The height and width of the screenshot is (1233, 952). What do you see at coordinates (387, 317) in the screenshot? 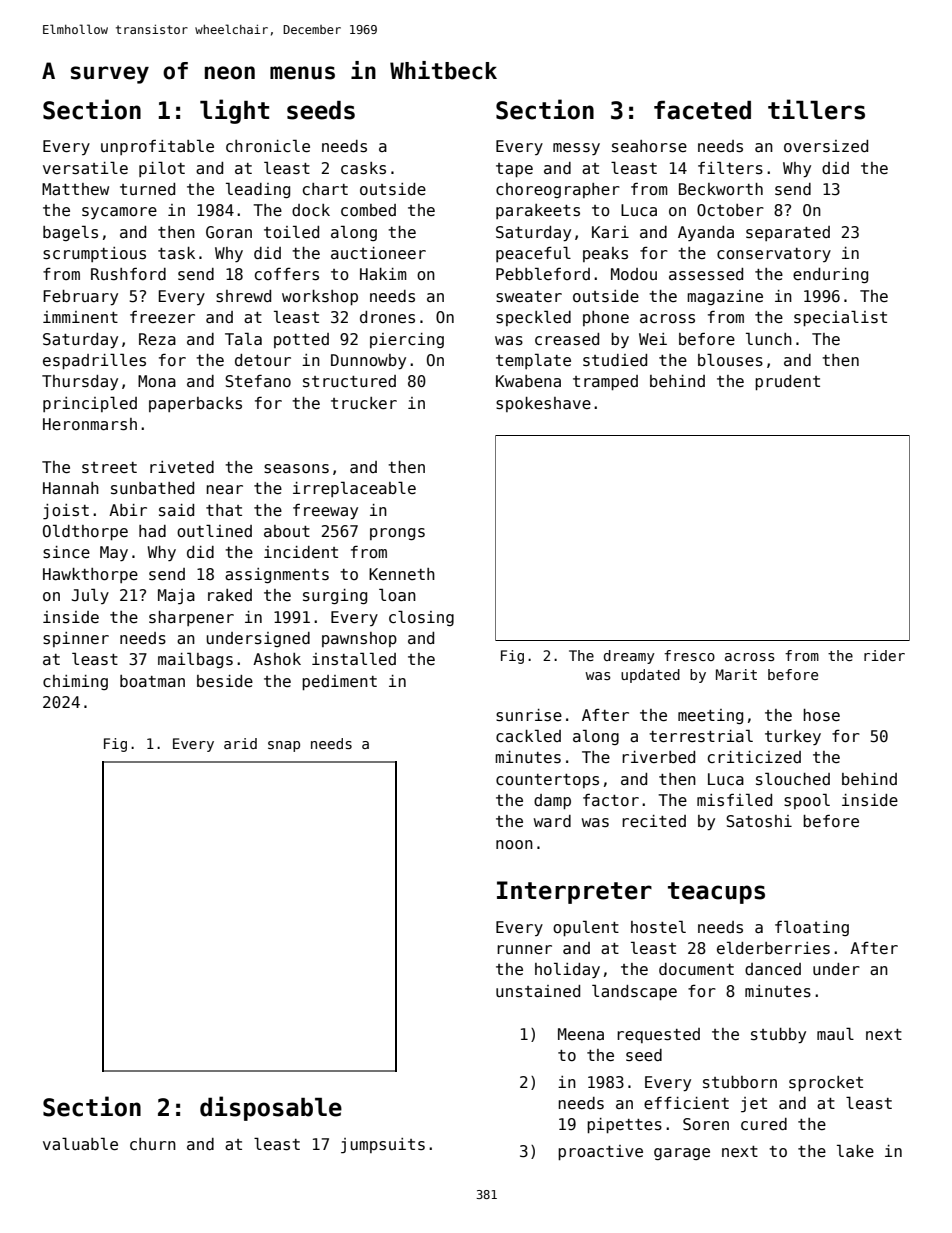
I see `drones` at bounding box center [387, 317].
